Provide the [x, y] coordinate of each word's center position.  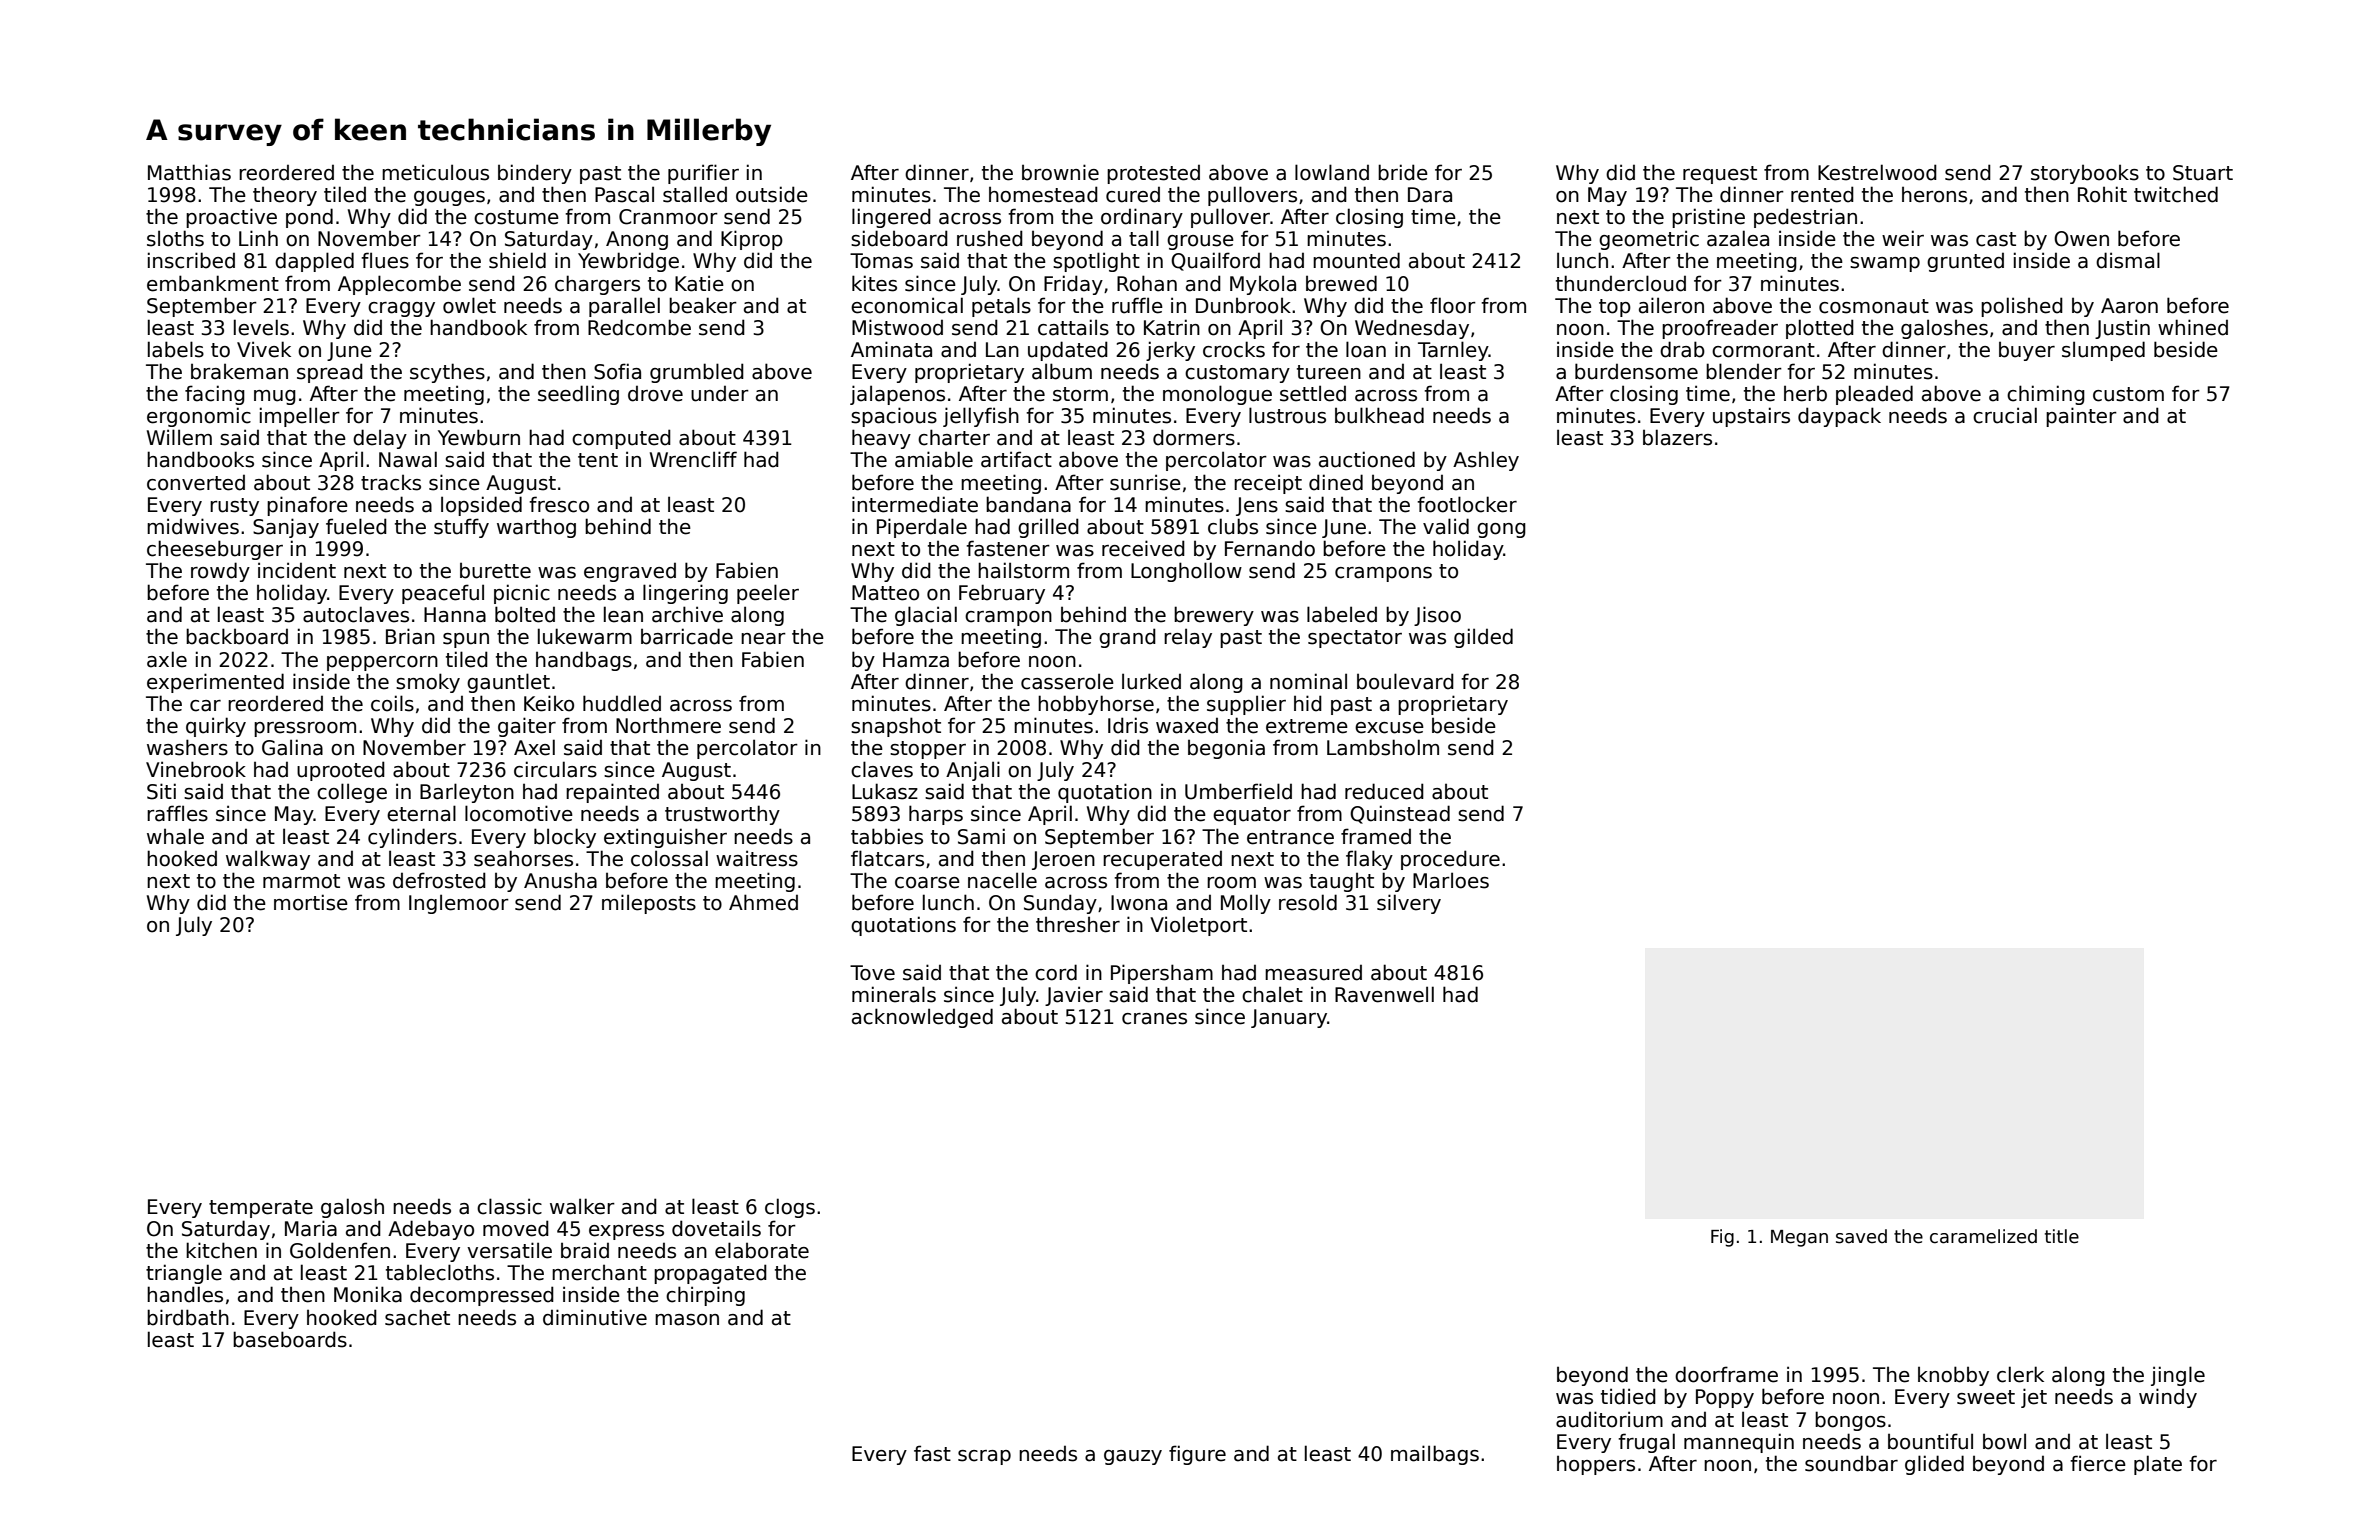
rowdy [220, 572]
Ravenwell [1384, 994]
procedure [1450, 860]
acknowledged [922, 1018]
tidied [1628, 1396]
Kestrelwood [1877, 172]
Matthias [189, 172]
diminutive [595, 1317]
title [2062, 1236]
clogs [790, 1208]
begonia [1226, 749]
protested [1153, 174]
